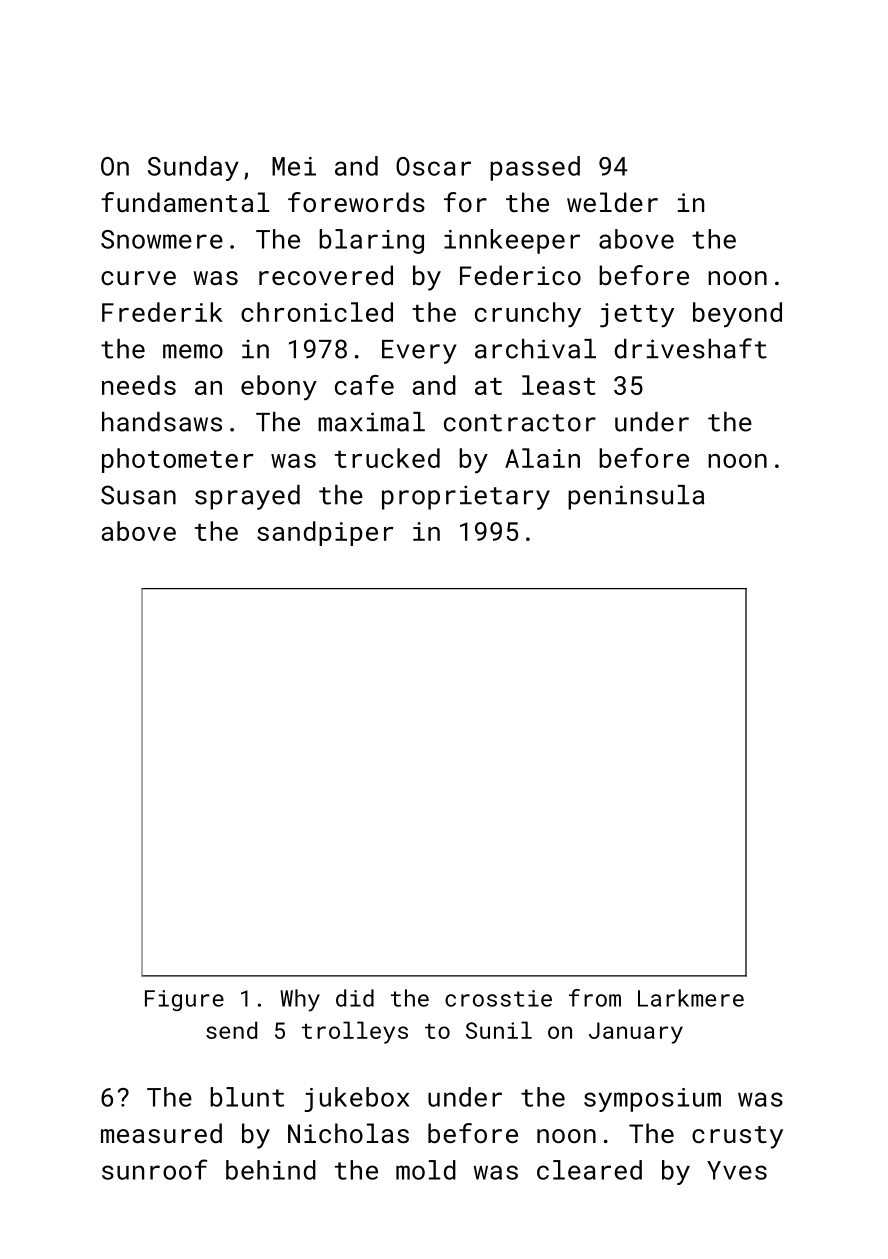  I want to click on did, so click(355, 998).
